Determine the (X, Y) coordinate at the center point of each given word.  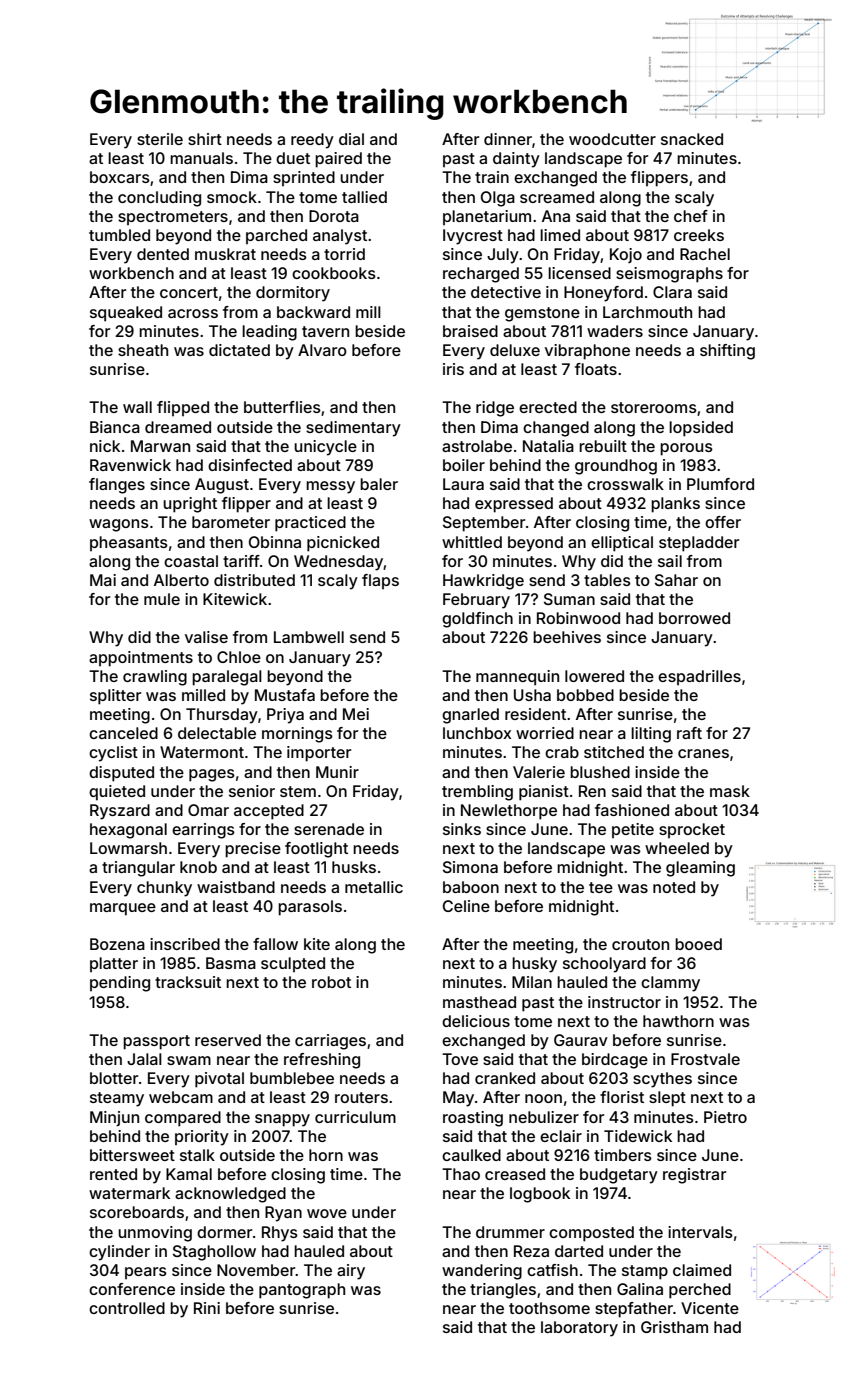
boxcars (120, 177)
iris (453, 369)
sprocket (692, 830)
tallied (364, 197)
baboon (471, 887)
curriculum (355, 1117)
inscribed (185, 944)
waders (615, 331)
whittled (472, 542)
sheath (143, 350)
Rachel (705, 254)
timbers (623, 1155)
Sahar (676, 580)
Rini (207, 1308)
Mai (103, 580)
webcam (181, 1097)
